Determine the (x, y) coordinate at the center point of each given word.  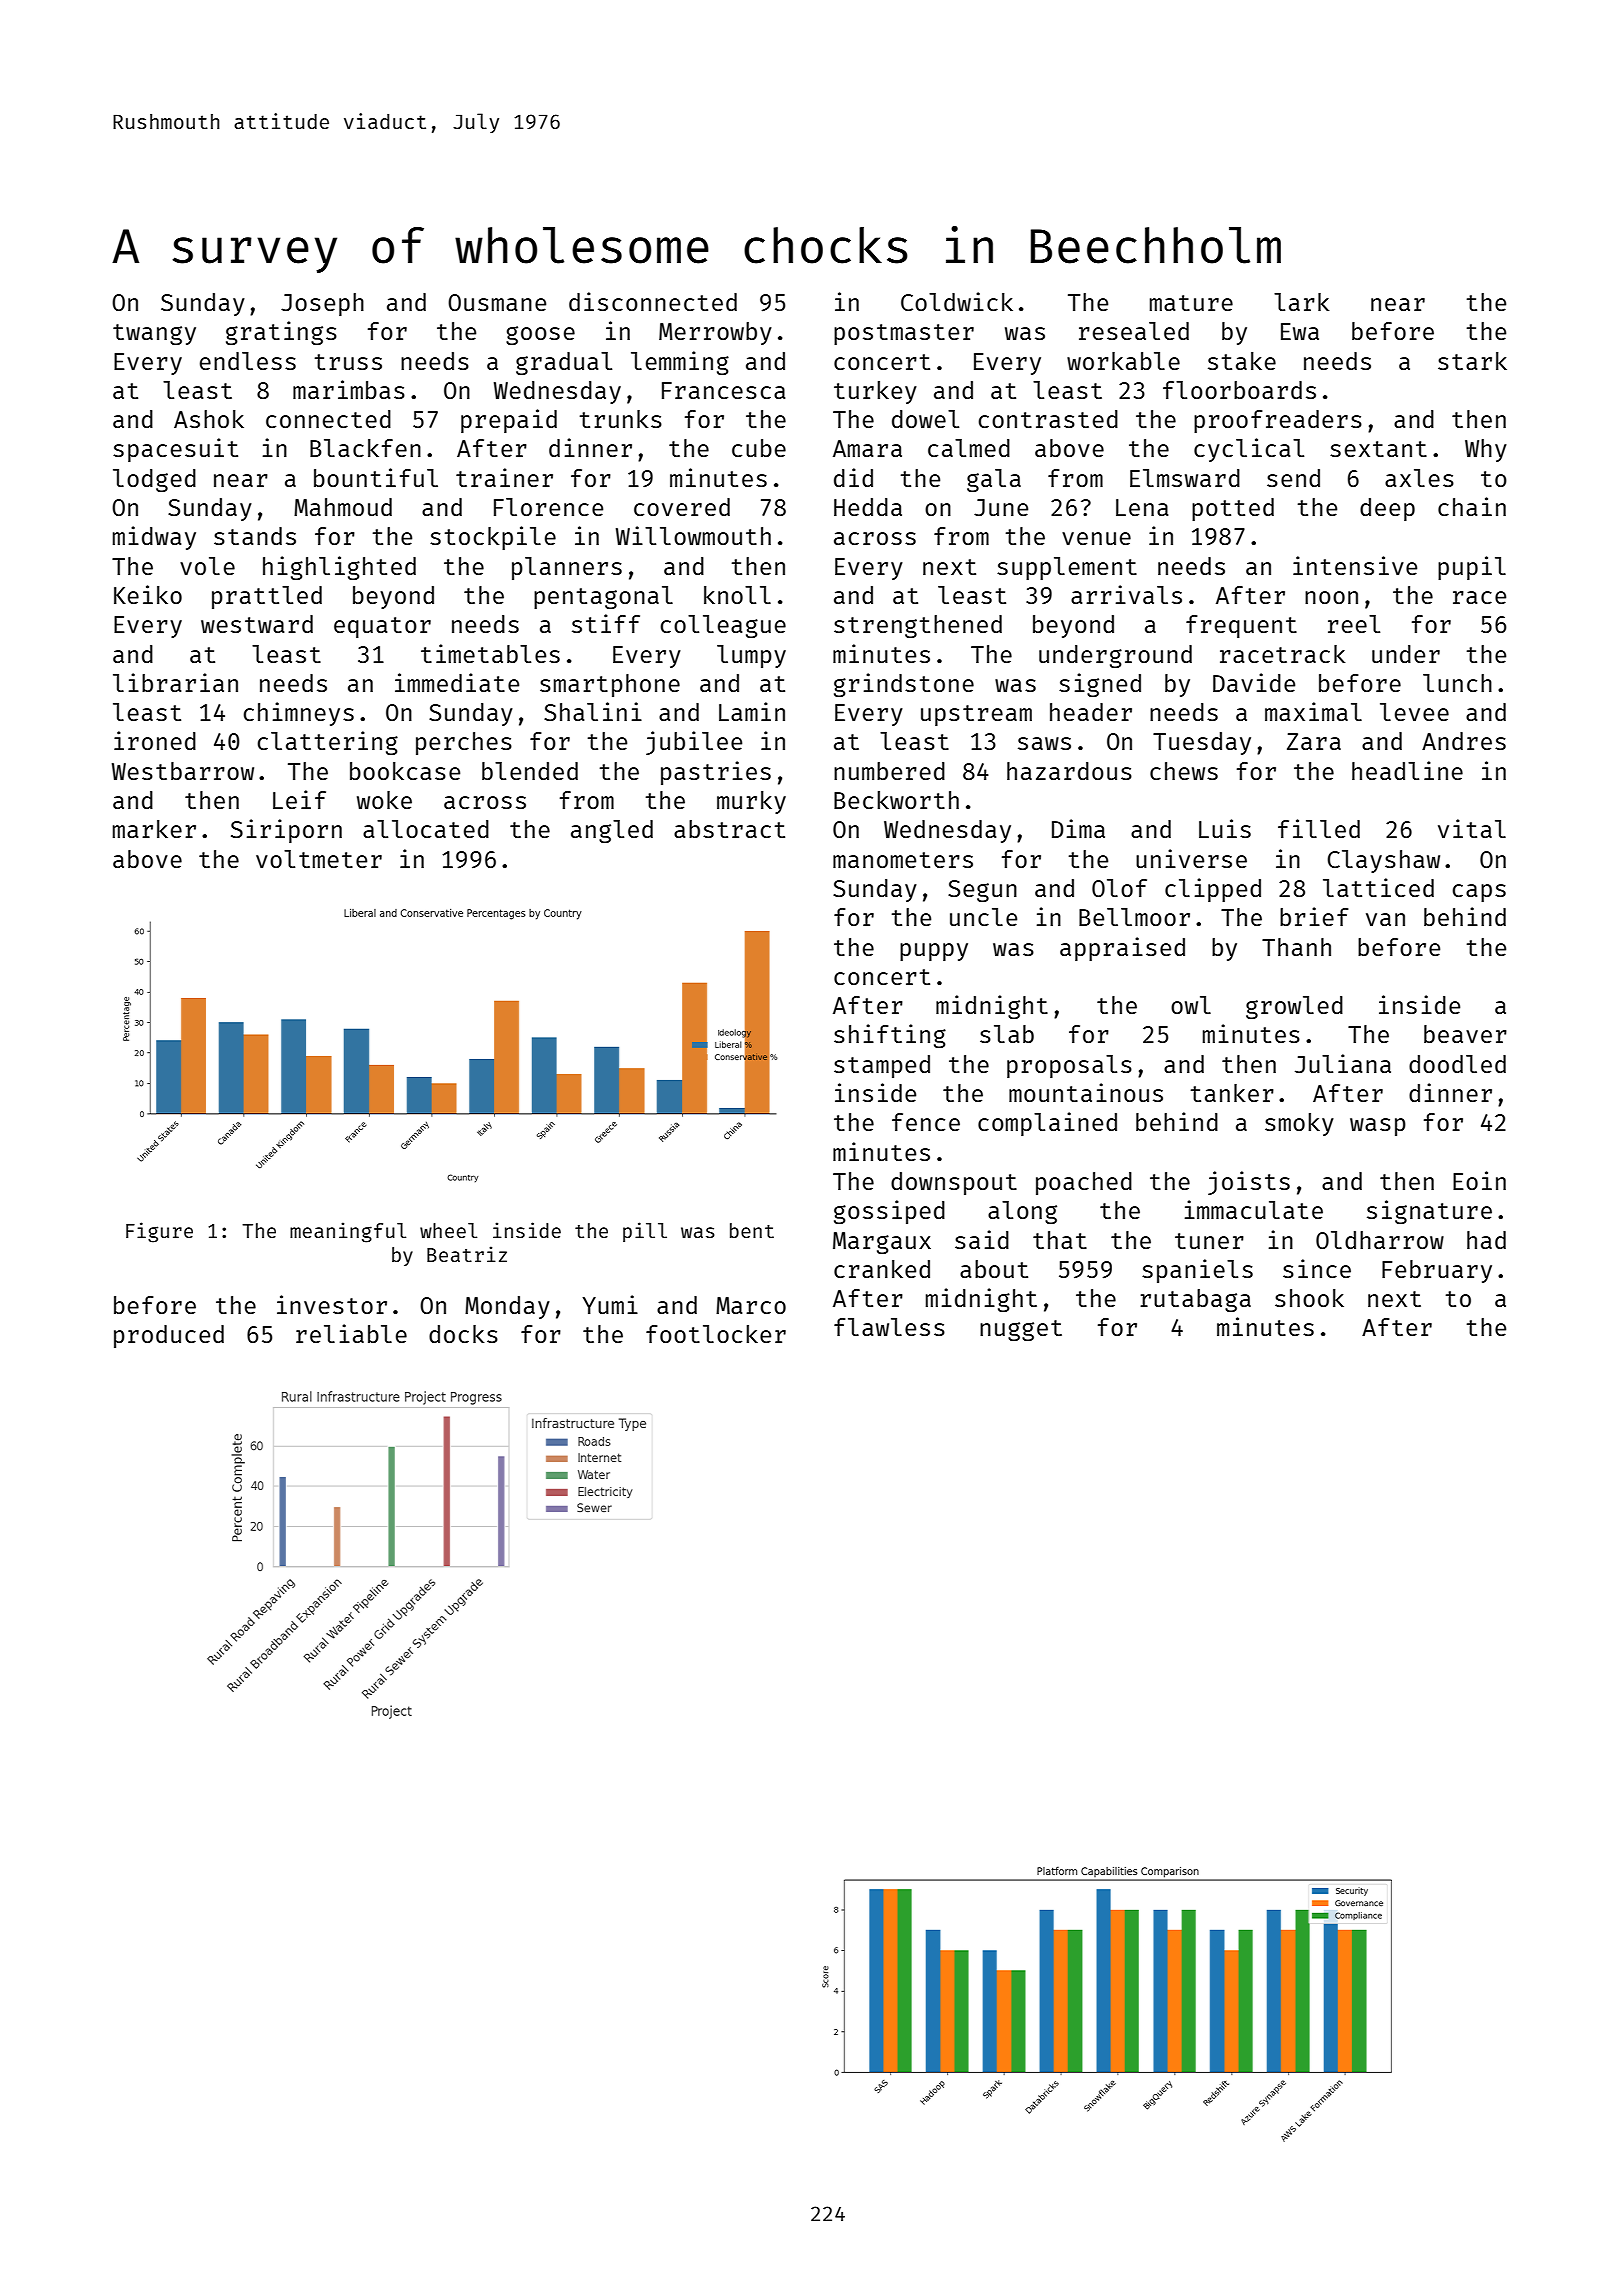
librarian (175, 682)
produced (169, 1336)
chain (1472, 506)
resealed (1134, 331)
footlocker (716, 1334)
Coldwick (957, 301)
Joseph (322, 304)
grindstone (904, 685)
